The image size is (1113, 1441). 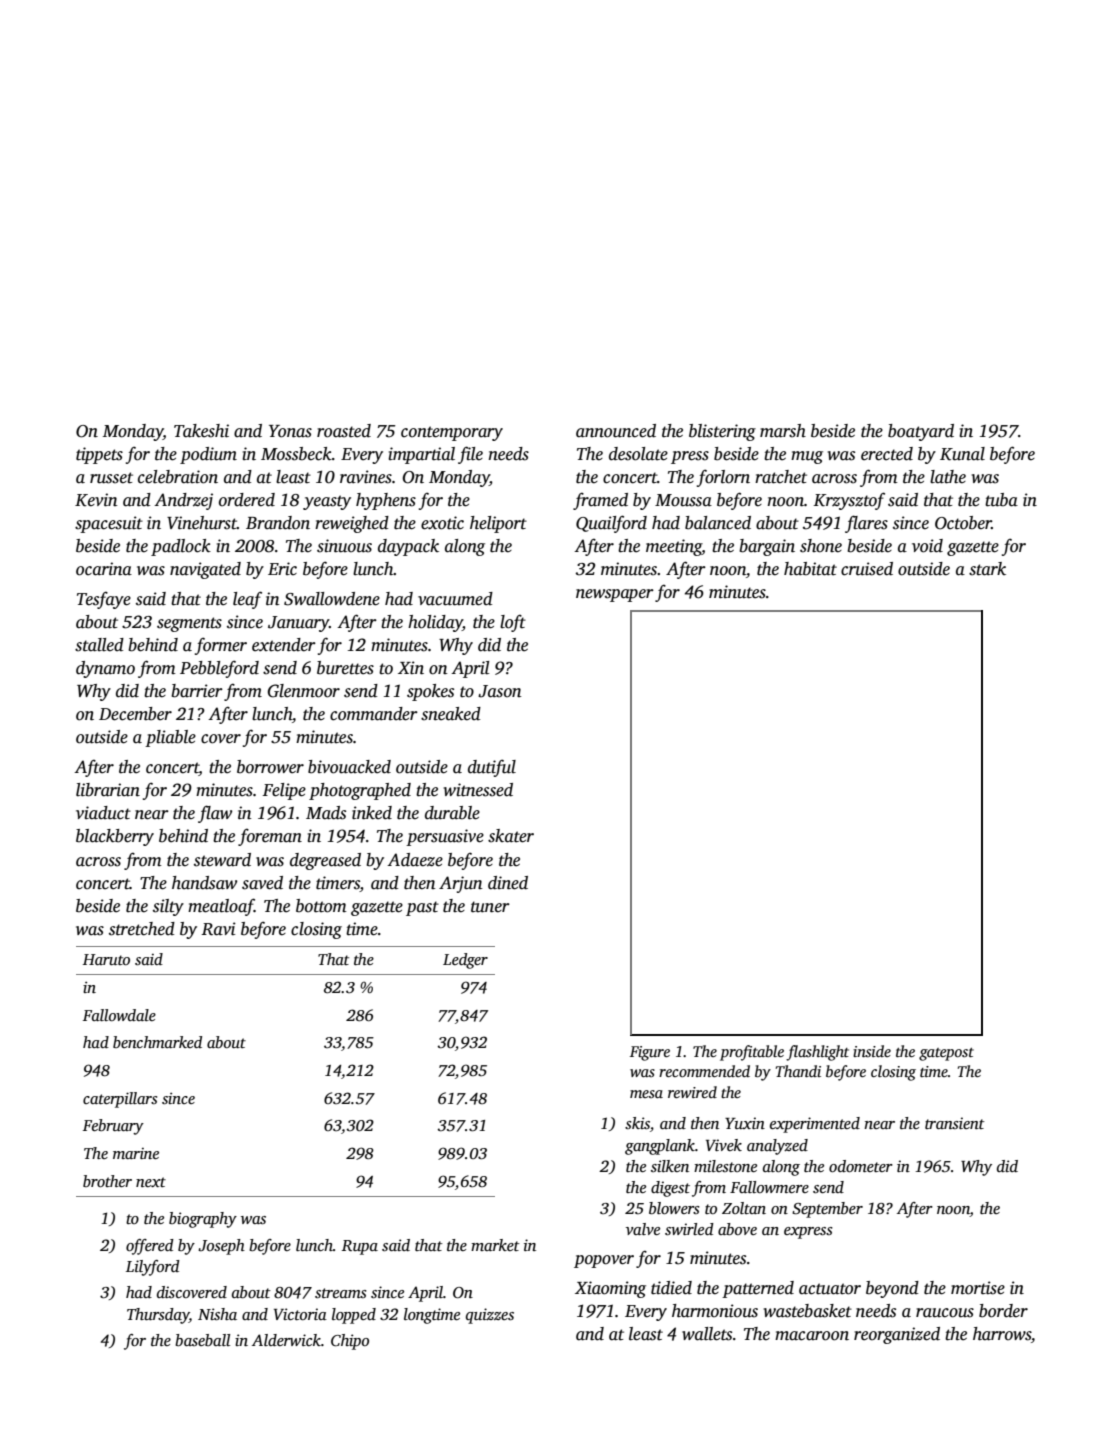 What do you see at coordinates (286, 1340) in the screenshot?
I see `Alderwick` at bounding box center [286, 1340].
